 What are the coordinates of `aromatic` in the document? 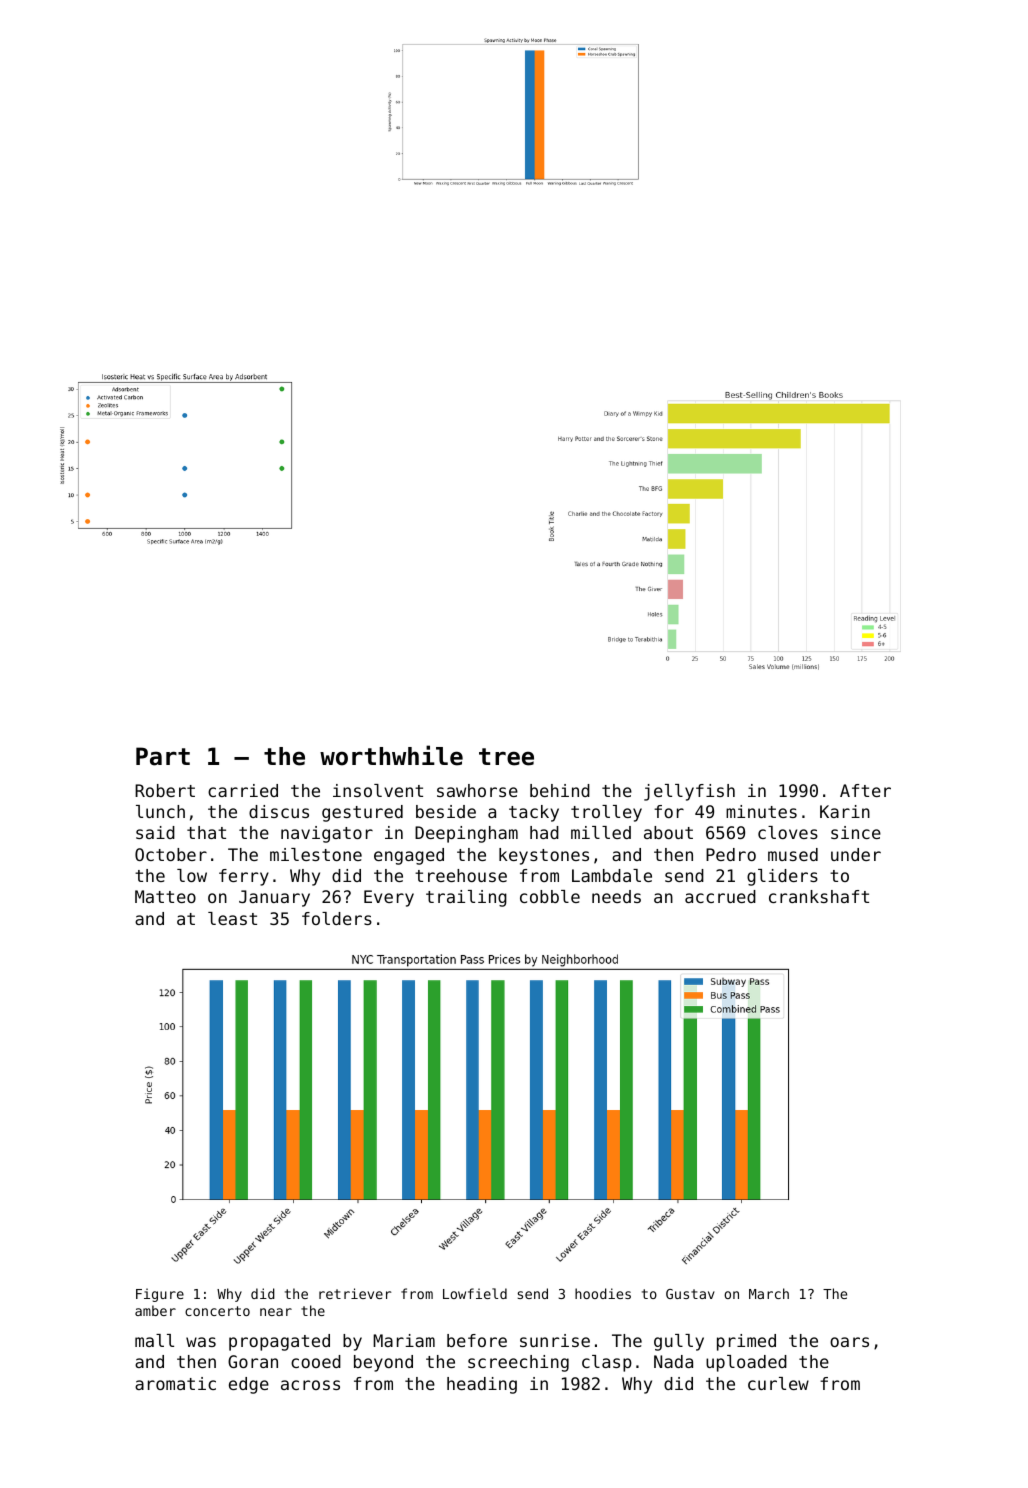 It's located at (175, 1383).
